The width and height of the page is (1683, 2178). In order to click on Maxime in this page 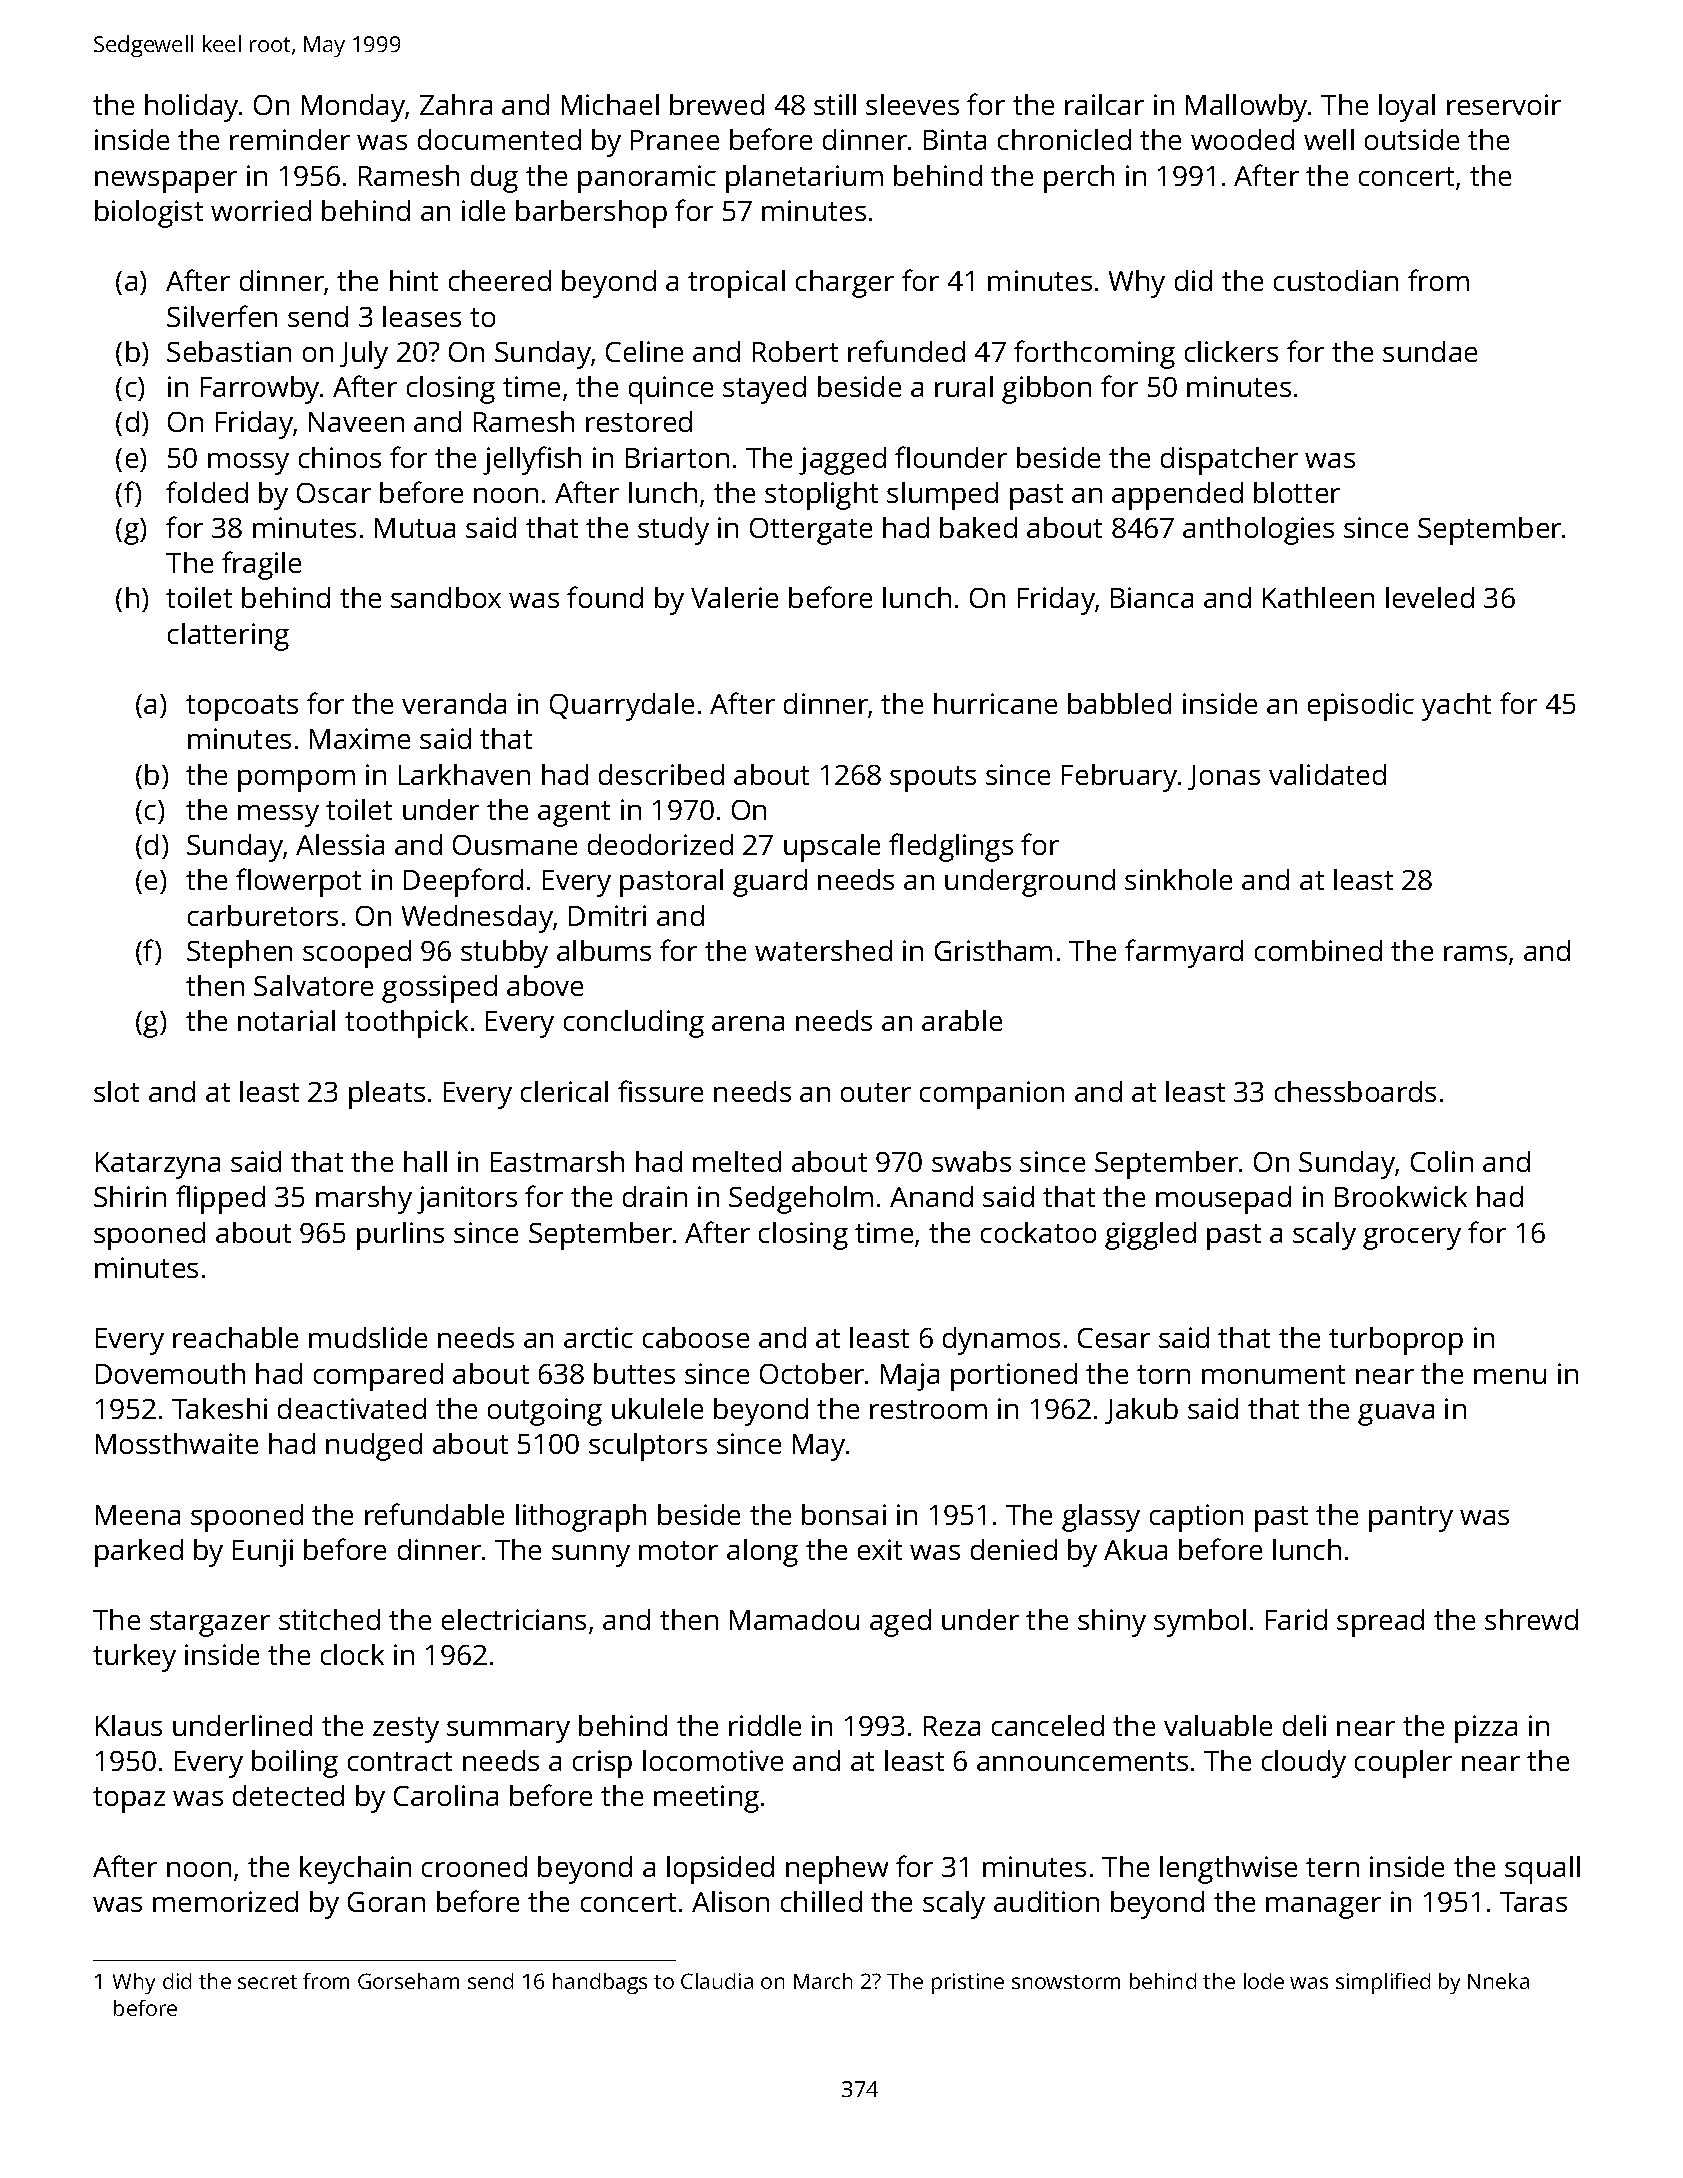, I will do `click(360, 738)`.
